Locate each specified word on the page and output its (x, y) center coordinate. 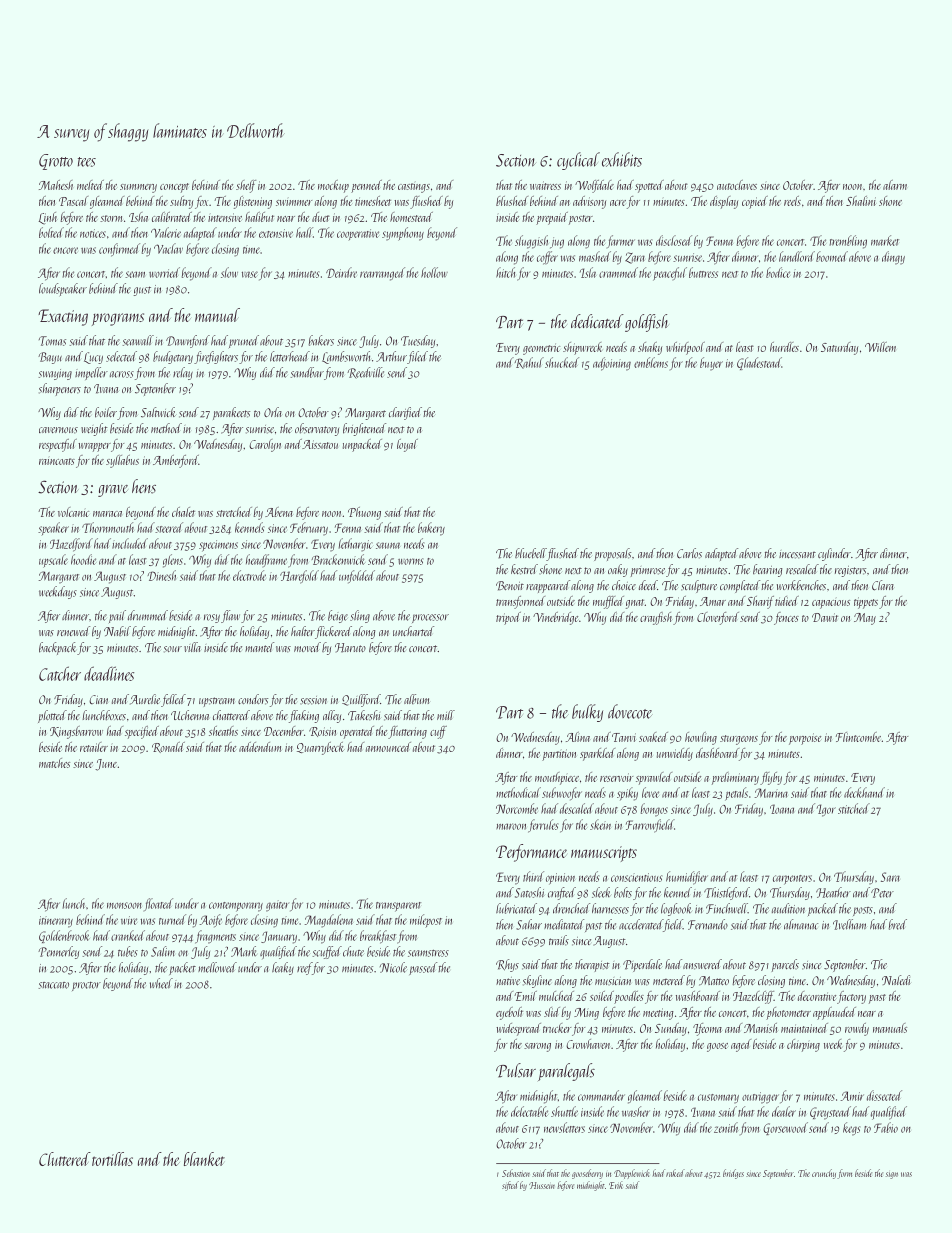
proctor (86, 986)
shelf (246, 186)
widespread (518, 1029)
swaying (55, 374)
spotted (649, 186)
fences (786, 618)
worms (410, 561)
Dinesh (161, 575)
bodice (778, 272)
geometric (541, 349)
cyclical (578, 161)
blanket (204, 1159)
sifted (510, 1186)
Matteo (714, 981)
